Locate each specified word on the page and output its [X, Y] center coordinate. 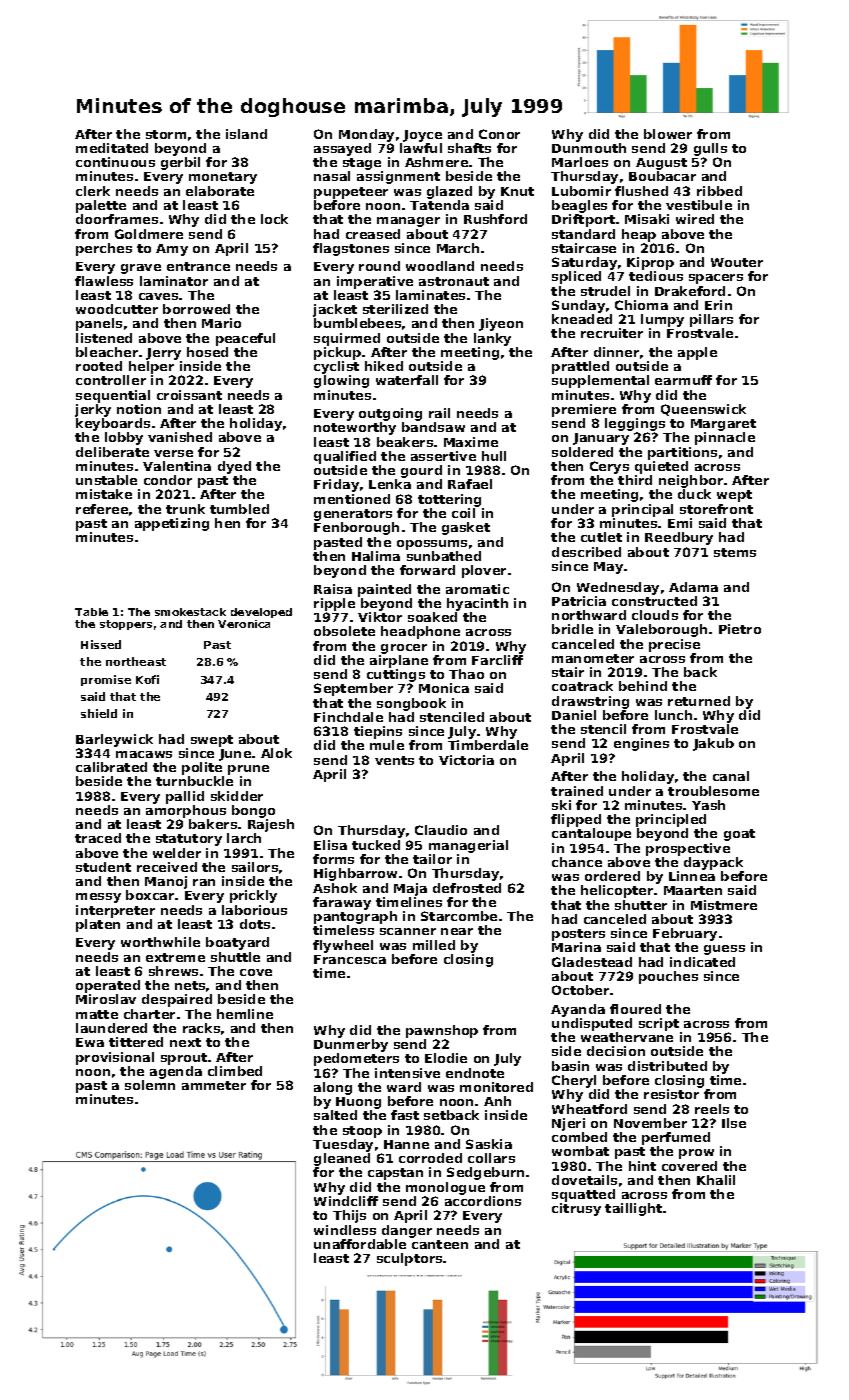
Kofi [147, 679]
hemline [245, 1014]
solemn [150, 1085]
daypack [713, 863]
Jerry [163, 354]
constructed [654, 601]
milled [434, 945]
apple [697, 353]
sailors [255, 867]
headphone [420, 632]
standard [583, 234]
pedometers [356, 1059]
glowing [341, 381]
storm [166, 134]
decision [616, 1051]
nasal [332, 176]
